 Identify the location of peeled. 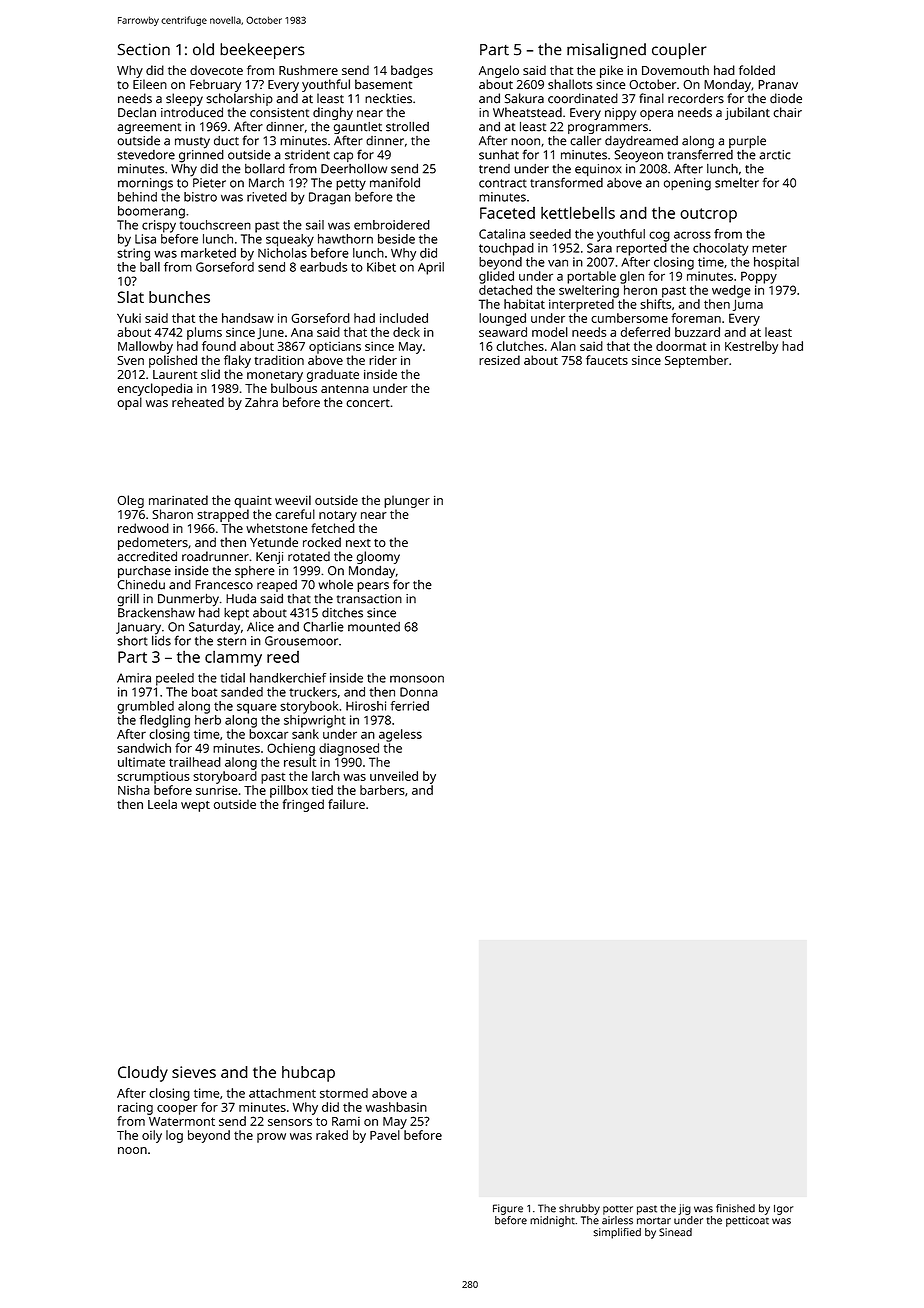
(175, 679).
